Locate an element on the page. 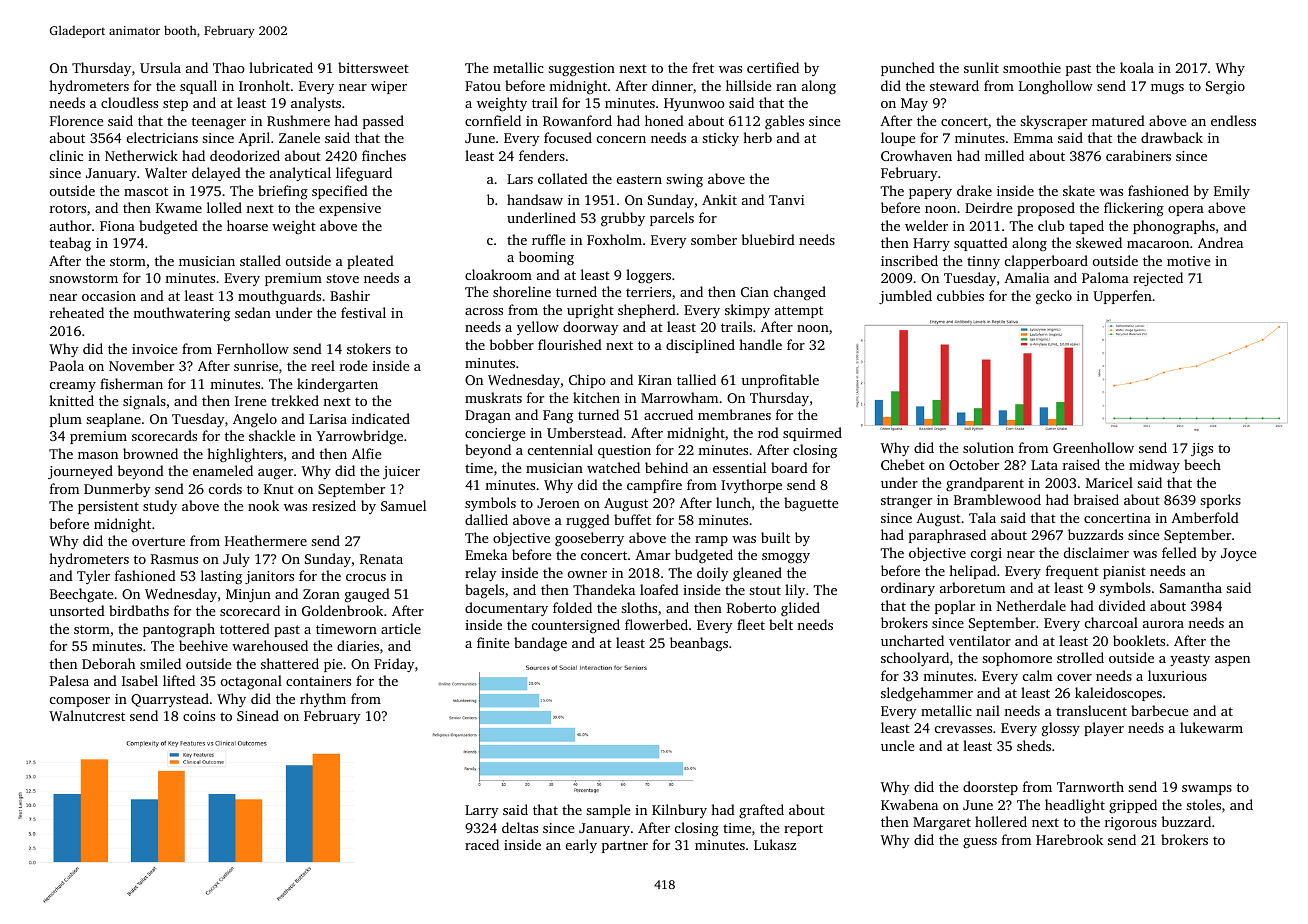 Image resolution: width=1308 pixels, height=924 pixels. membranes is located at coordinates (734, 414).
